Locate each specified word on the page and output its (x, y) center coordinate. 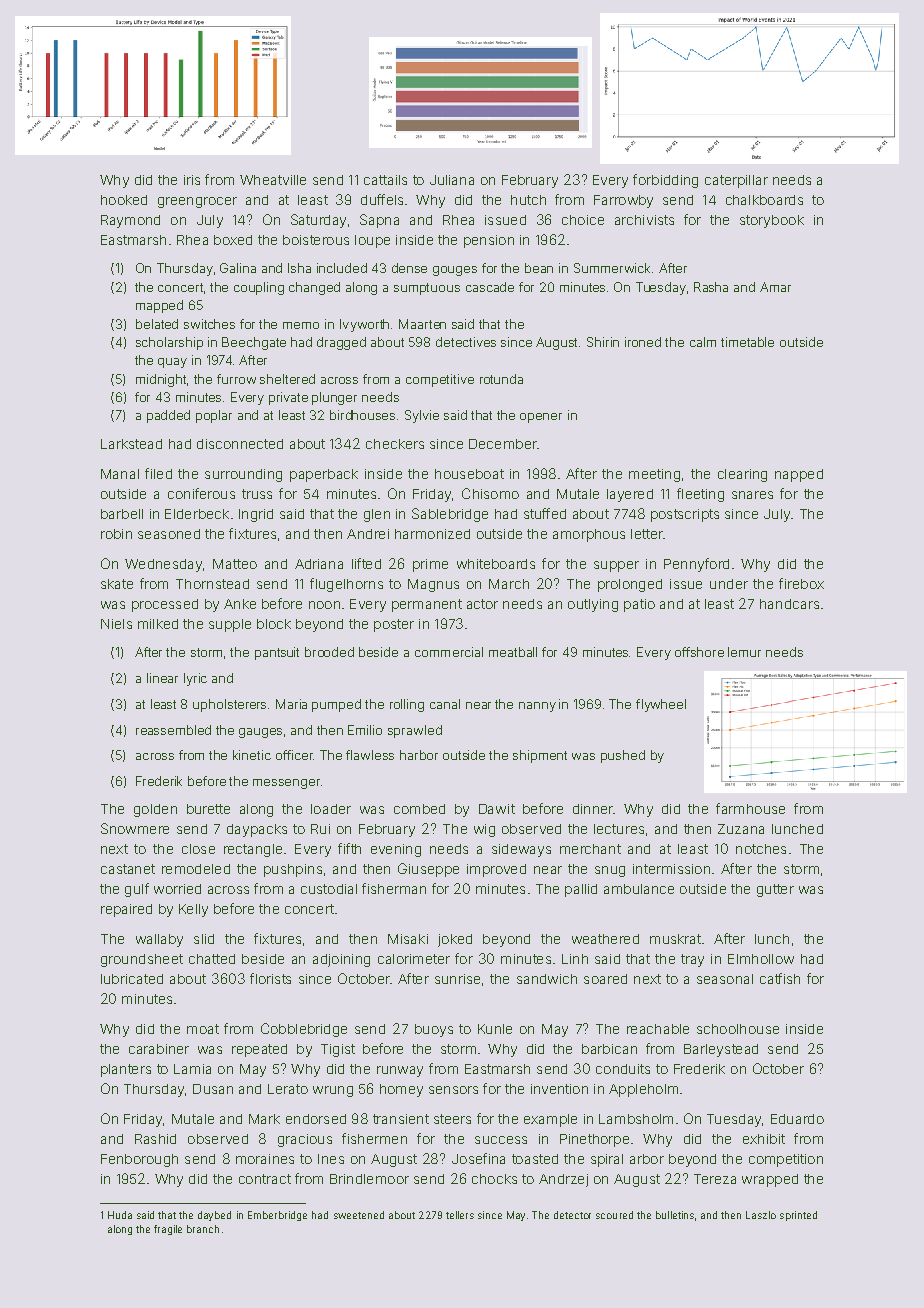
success (501, 1140)
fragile (168, 1230)
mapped (159, 306)
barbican (609, 1049)
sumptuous (427, 289)
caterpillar (736, 181)
